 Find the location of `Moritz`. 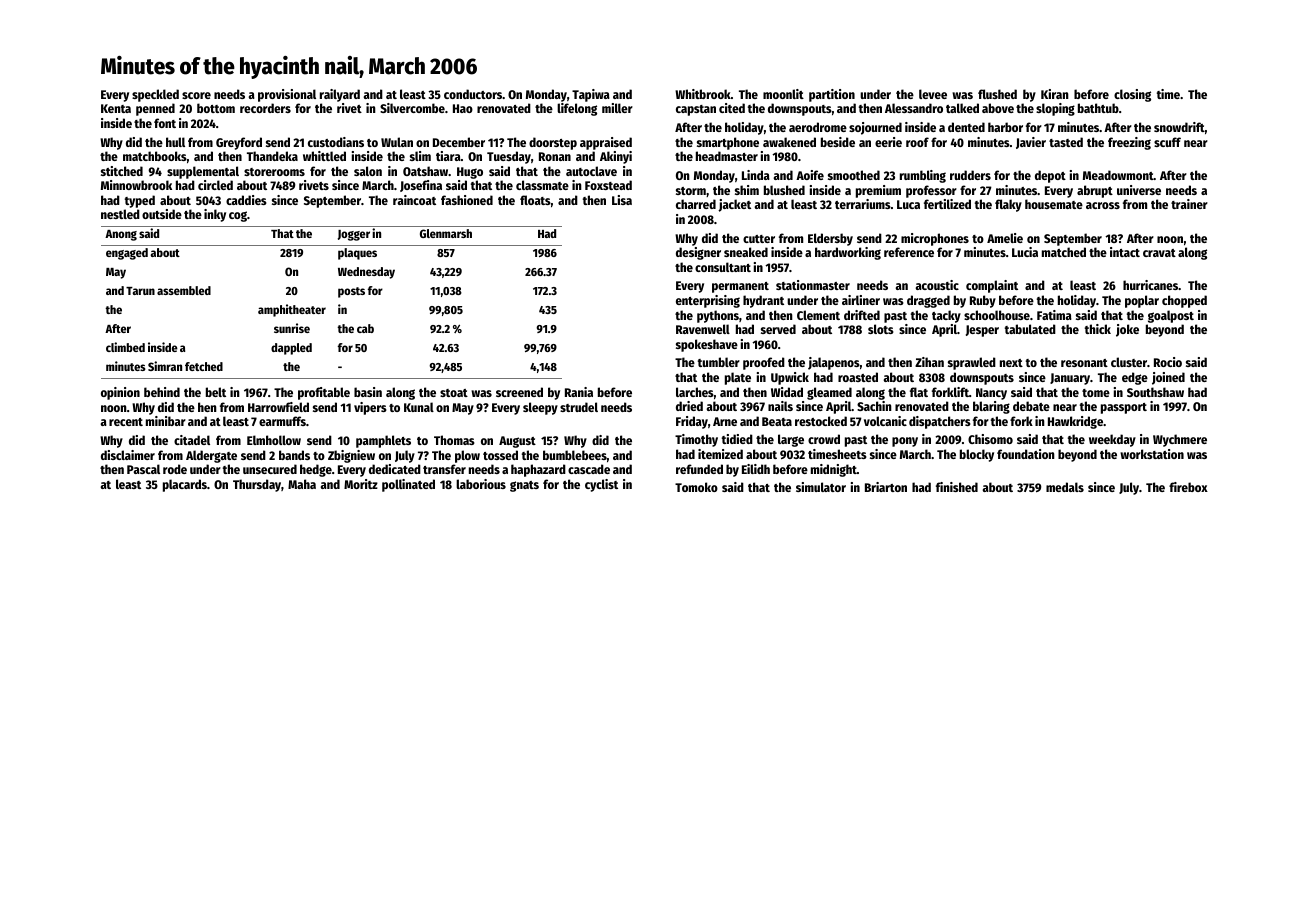

Moritz is located at coordinates (361, 484).
